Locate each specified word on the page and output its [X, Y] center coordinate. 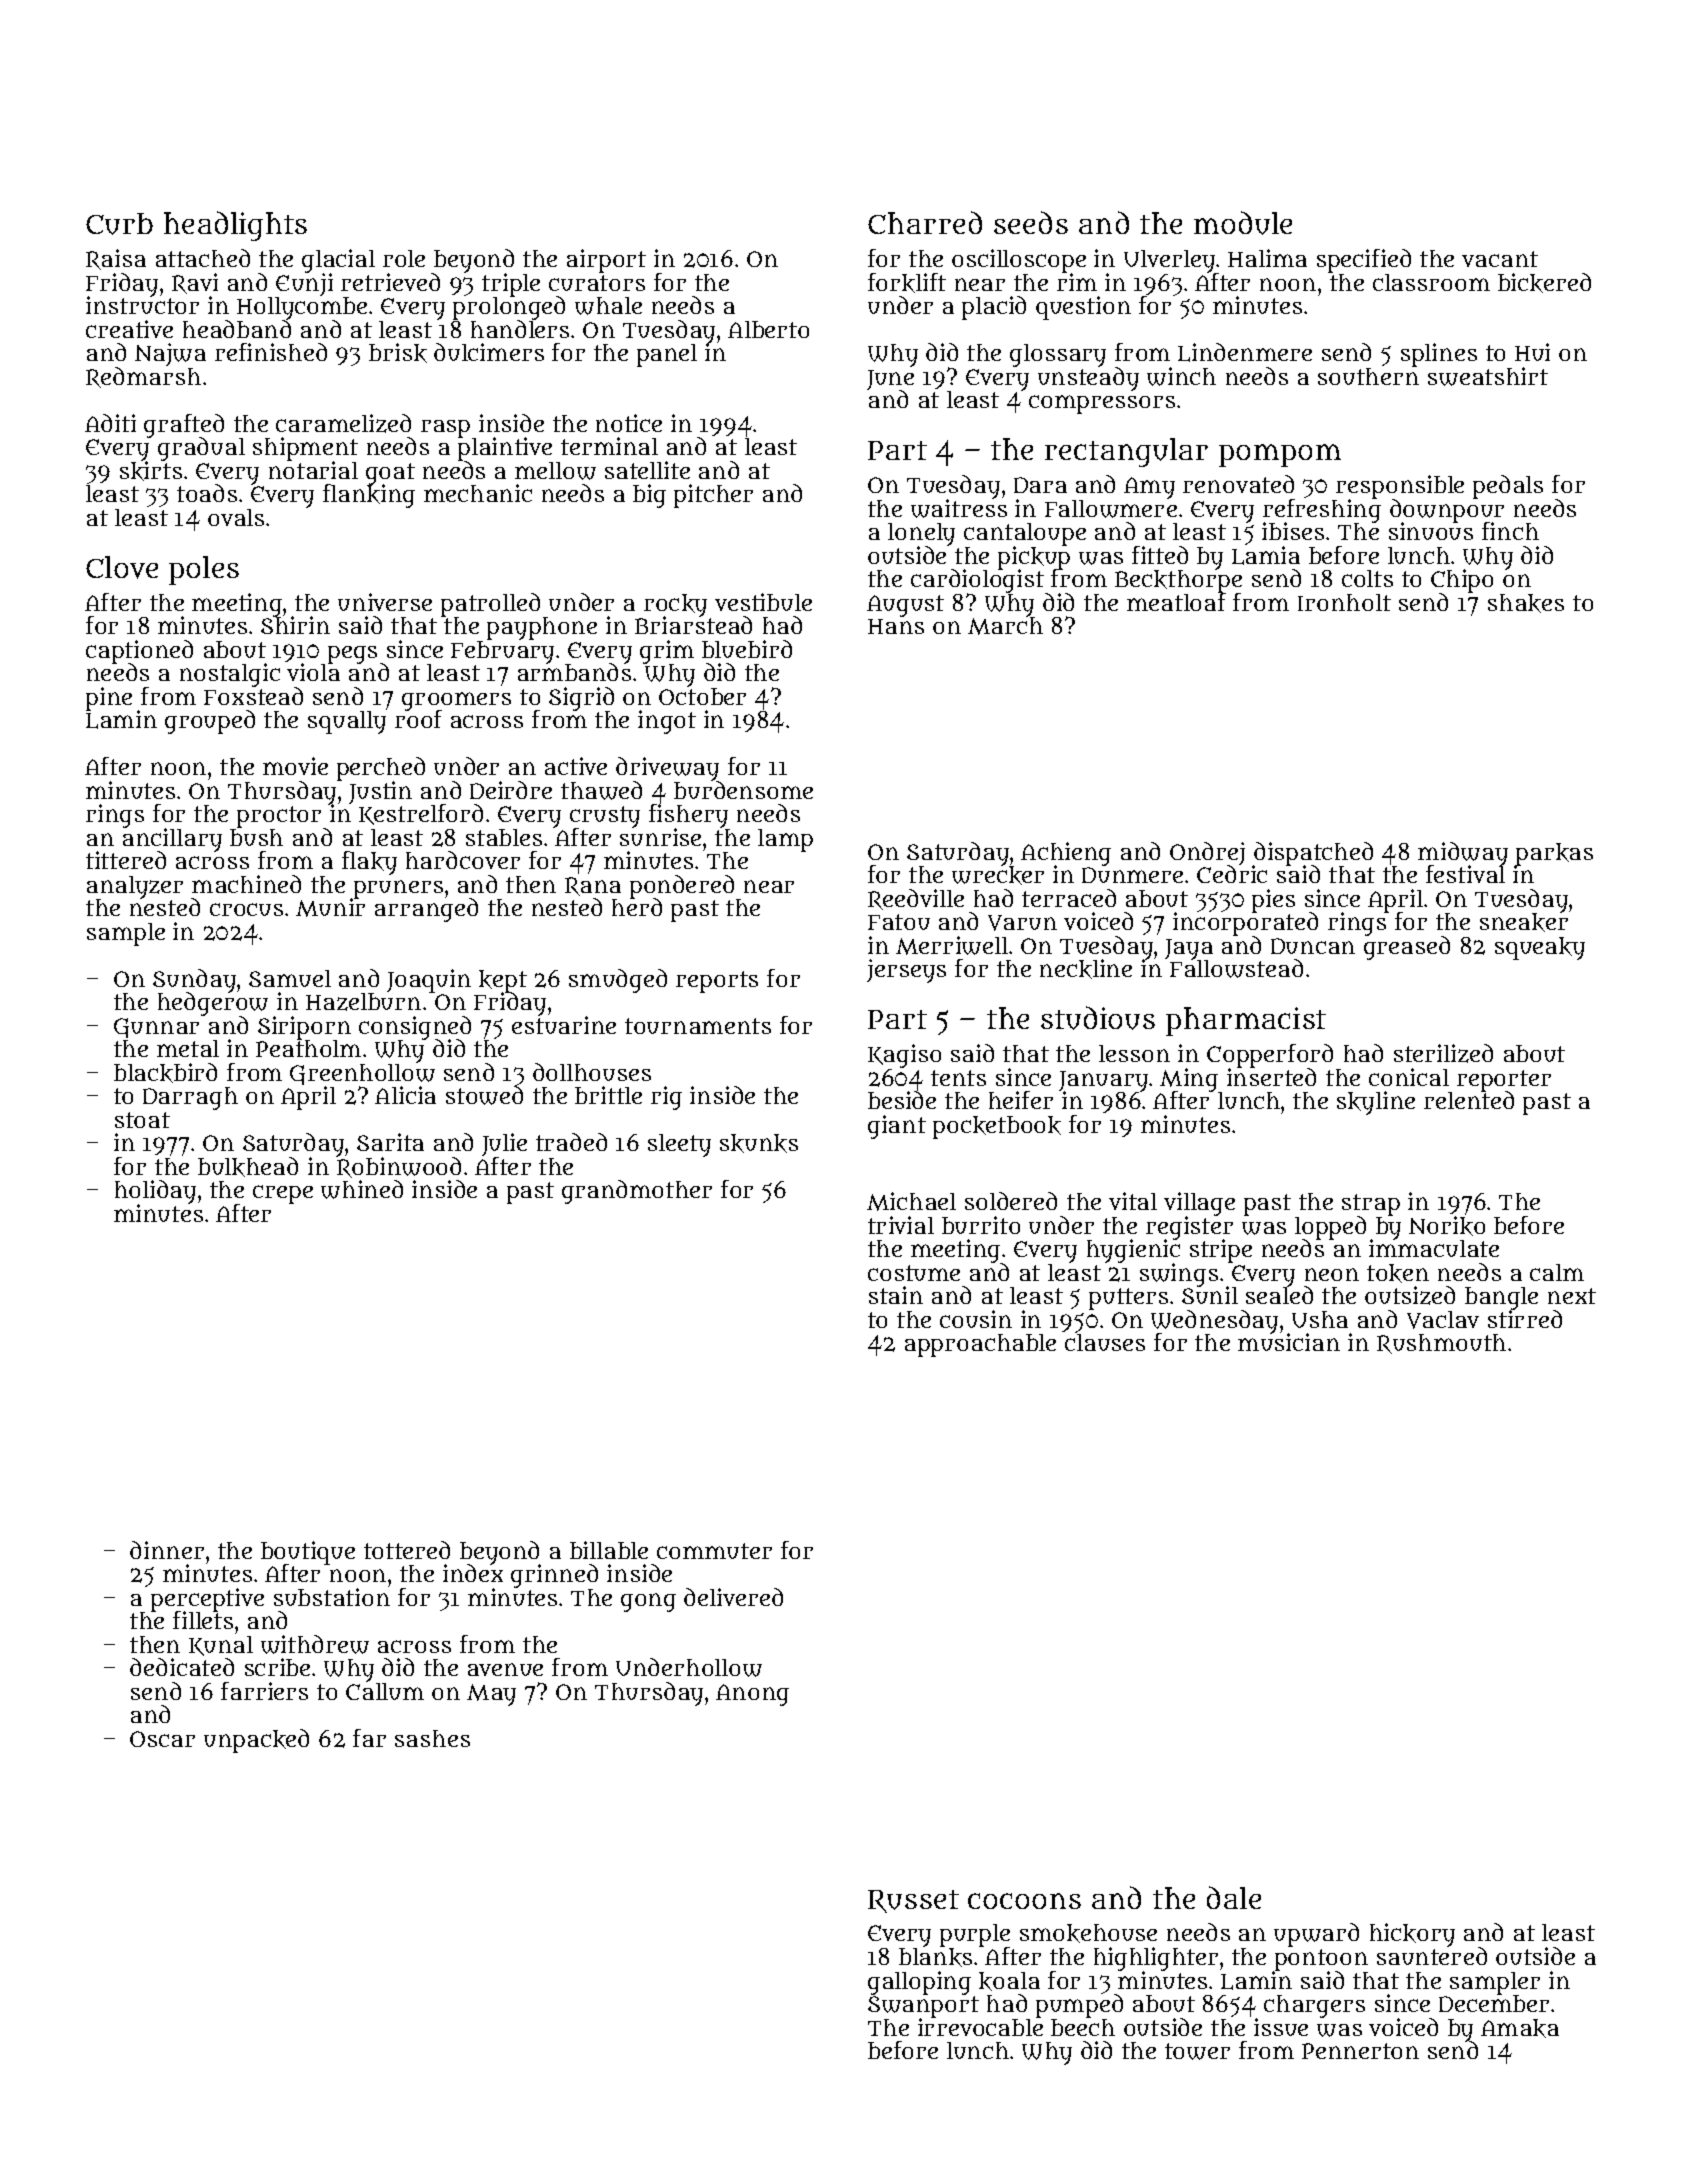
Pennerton [1360, 2051]
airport [606, 261]
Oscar [162, 1739]
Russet [913, 1901]
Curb [119, 224]
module [1243, 223]
